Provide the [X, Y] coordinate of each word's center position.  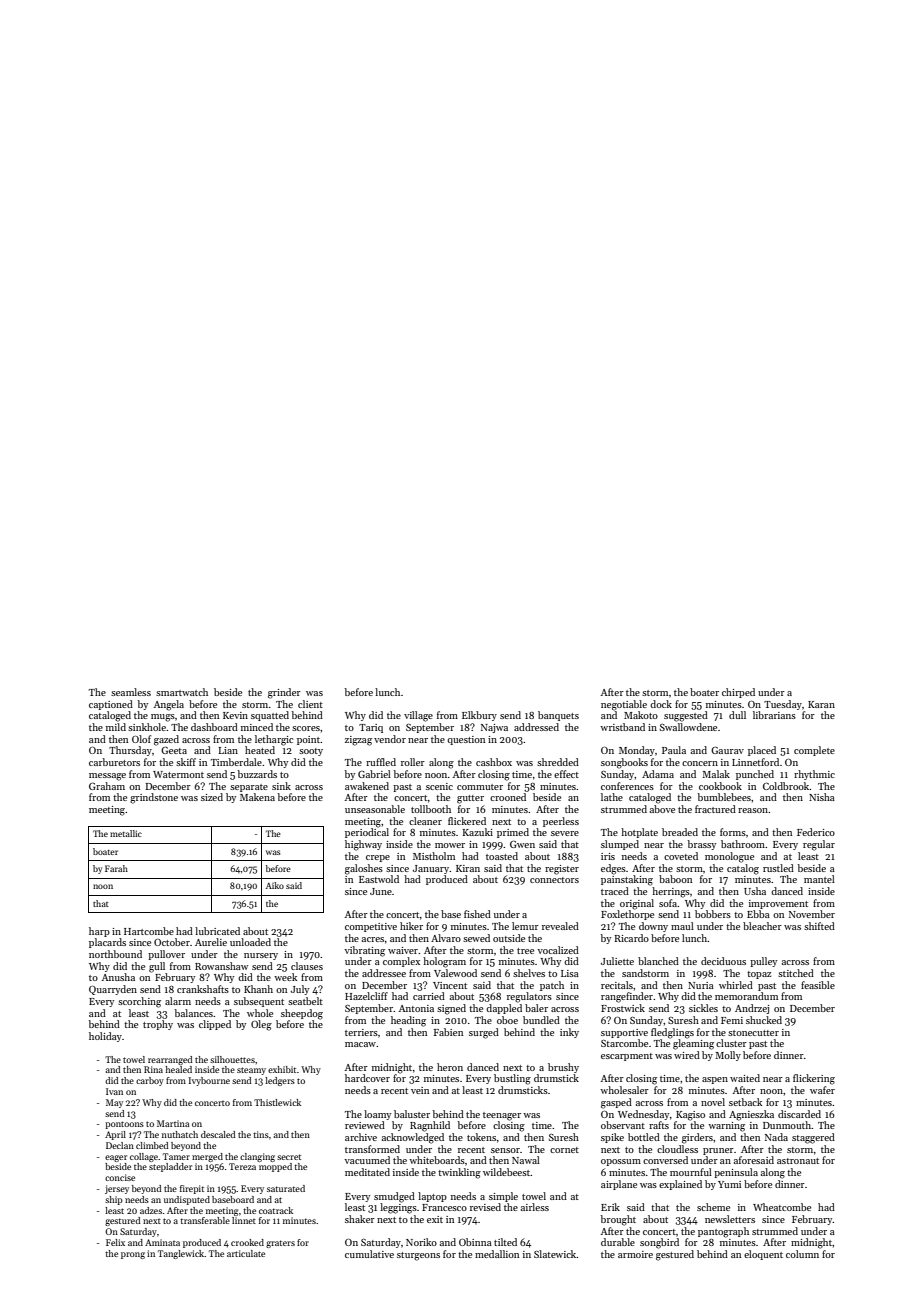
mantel [819, 879]
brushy [563, 1068]
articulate [246, 1253]
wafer [822, 1090]
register [562, 870]
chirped [738, 693]
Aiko [275, 885]
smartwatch [182, 692]
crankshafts [203, 989]
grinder [284, 693]
